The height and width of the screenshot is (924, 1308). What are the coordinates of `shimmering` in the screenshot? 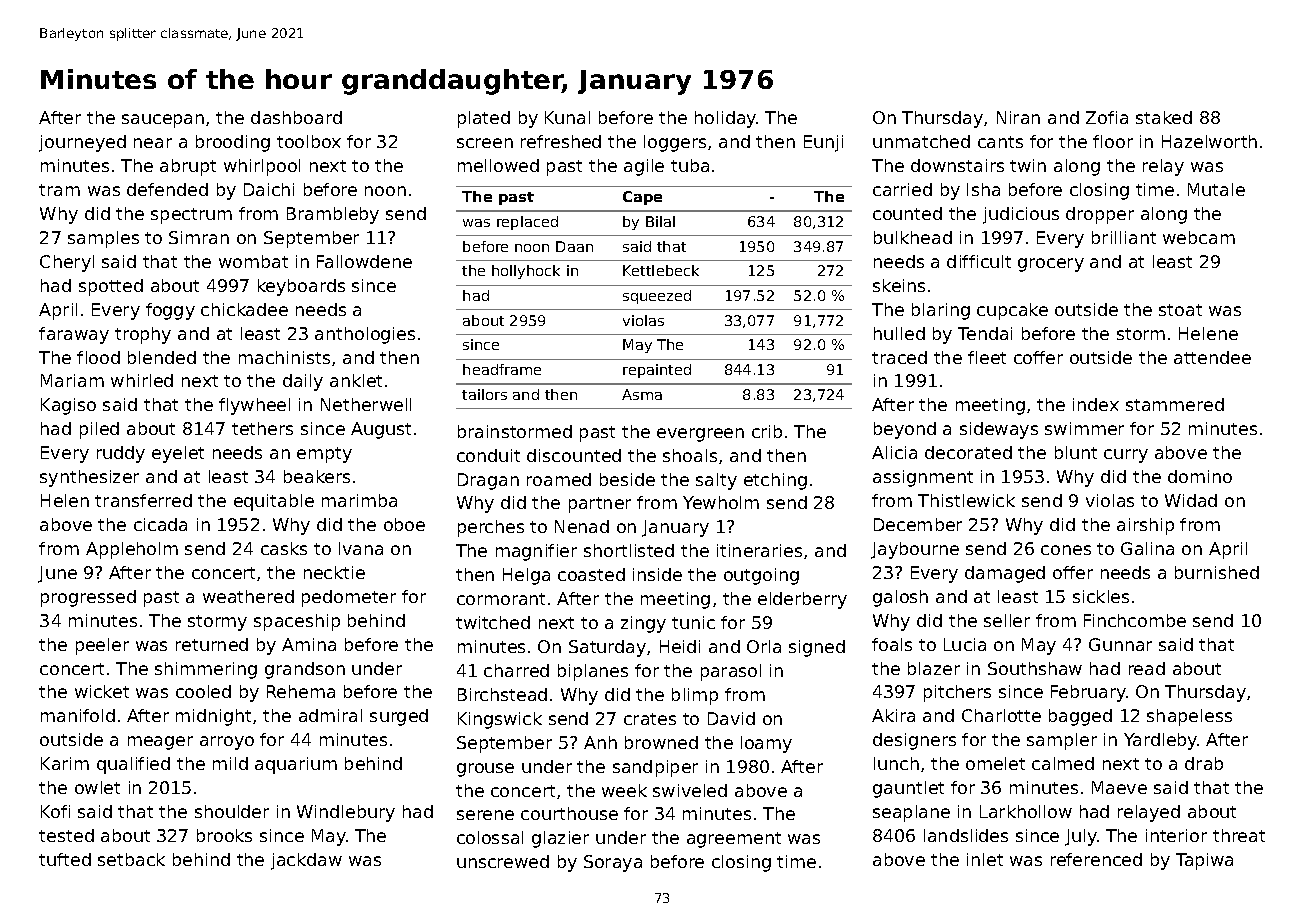 It's located at (206, 670).
